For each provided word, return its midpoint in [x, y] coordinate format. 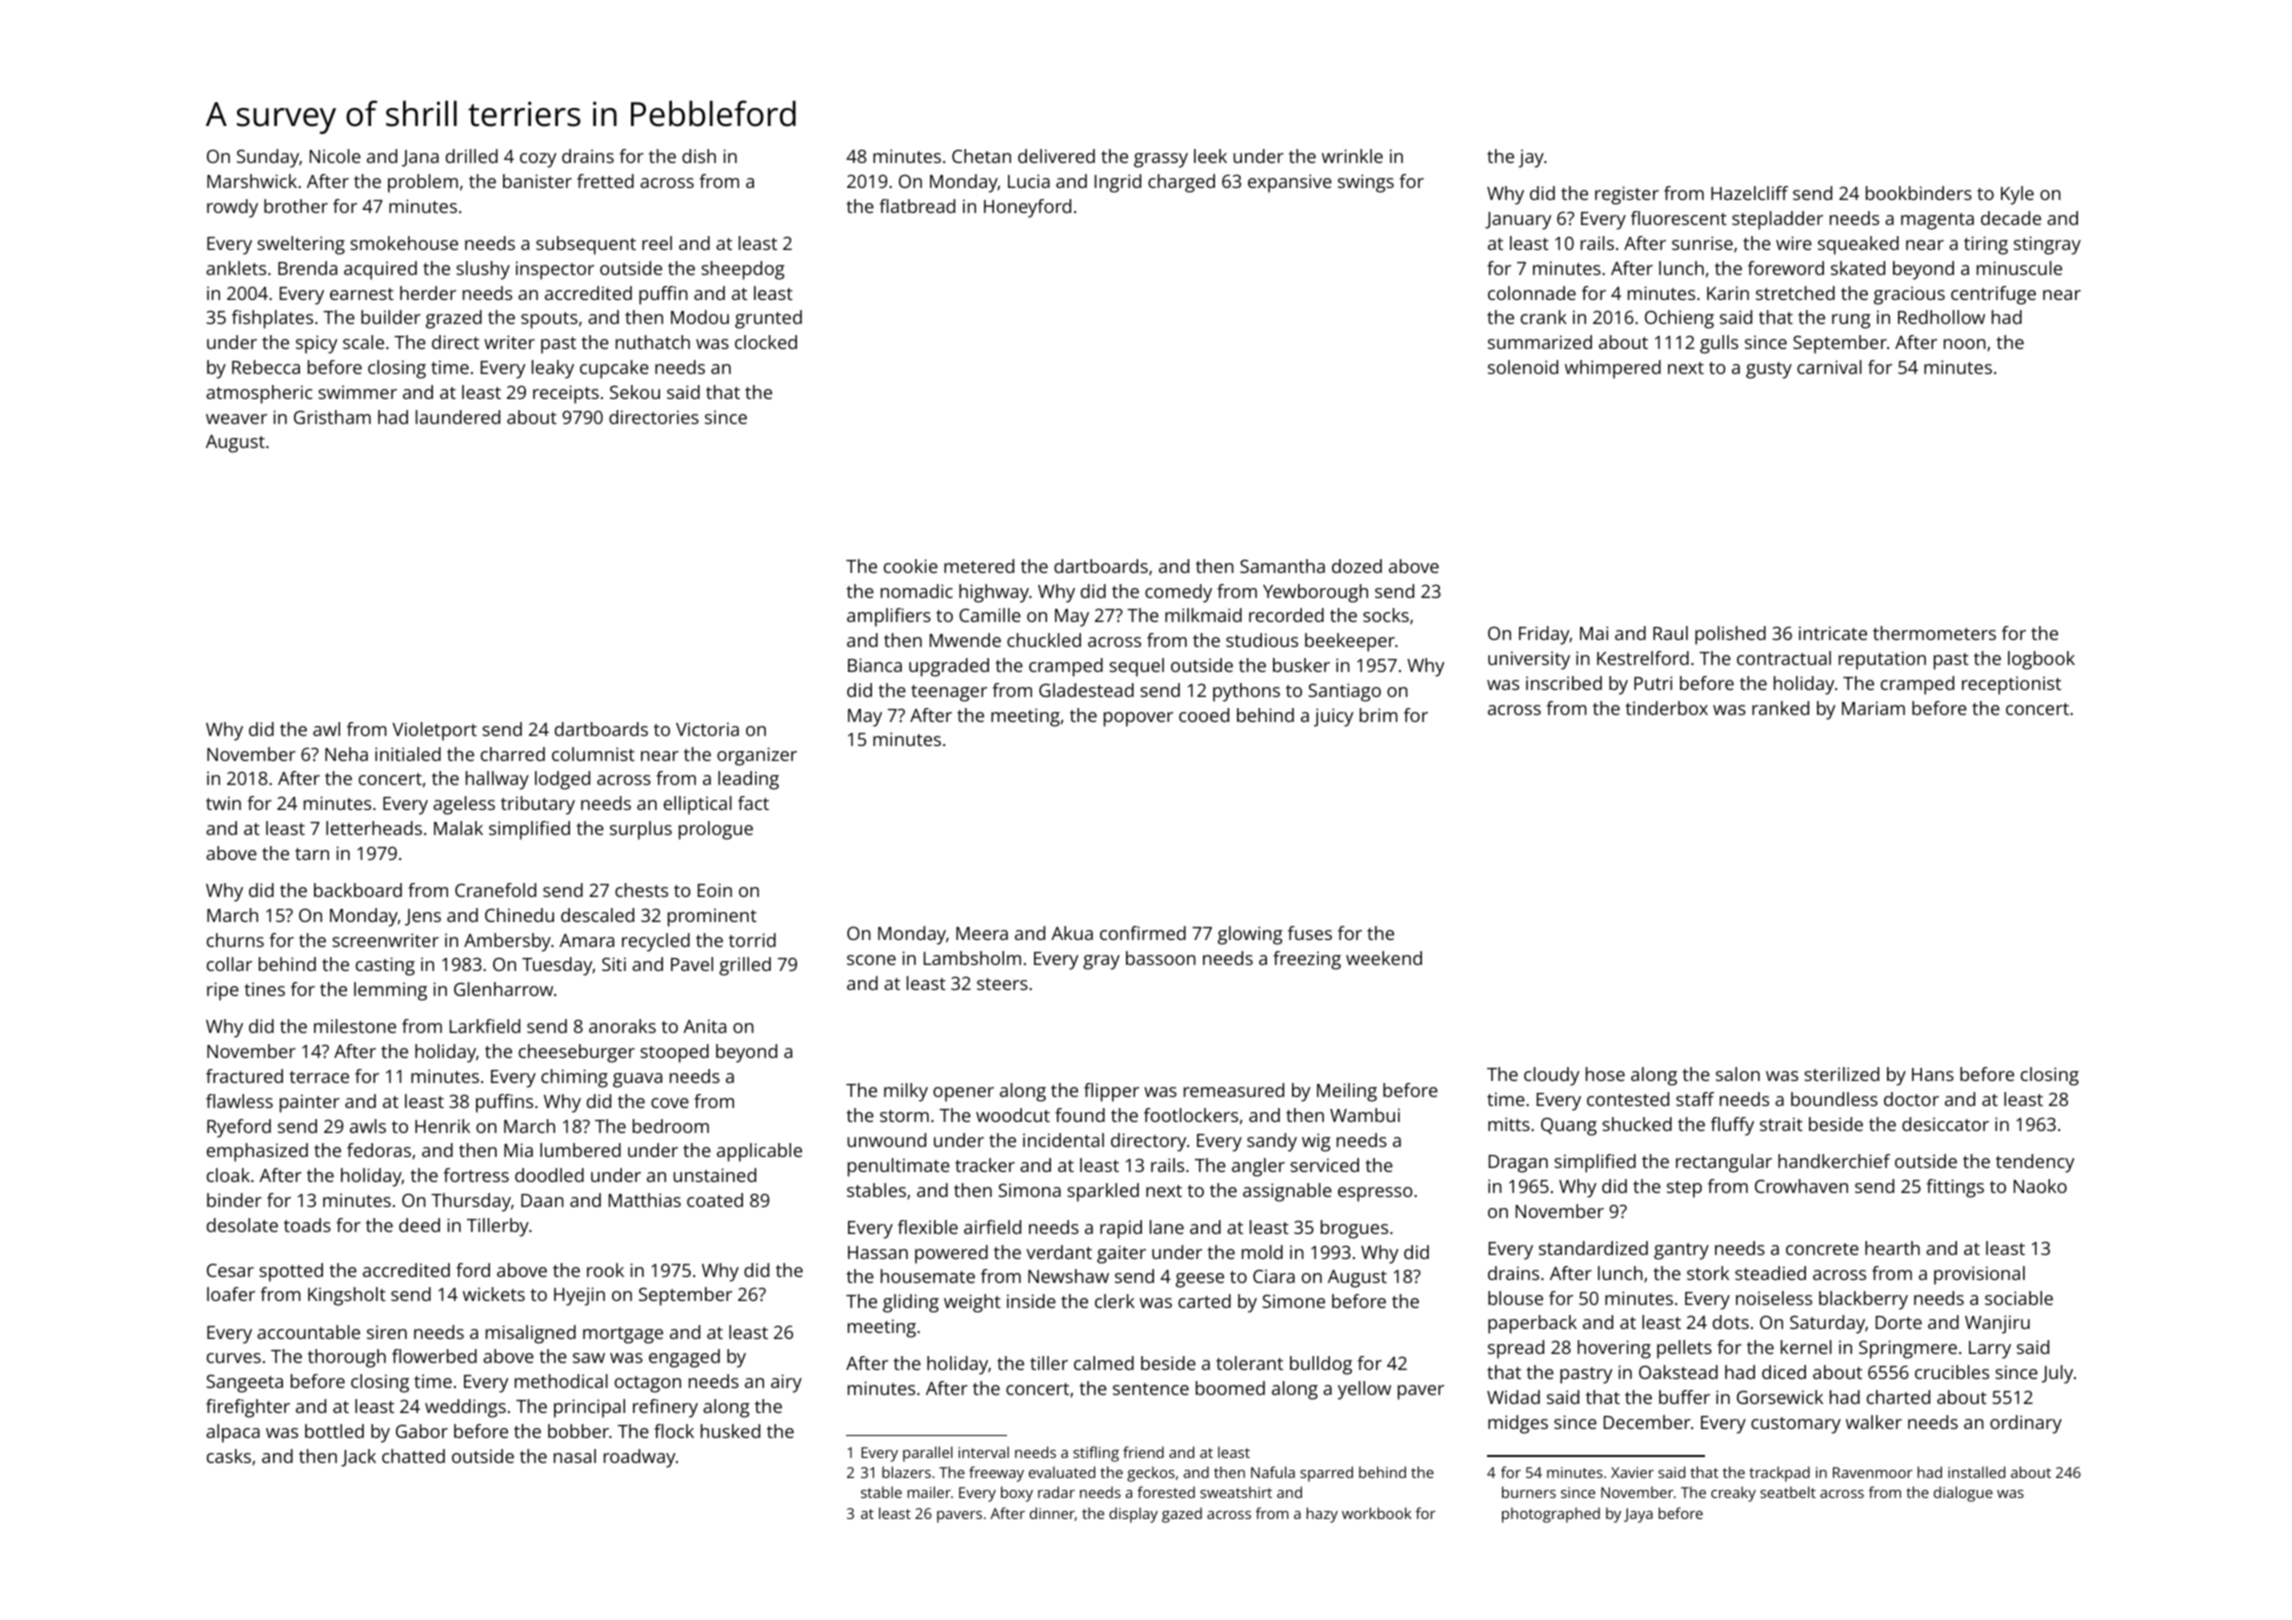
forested [1166, 1492]
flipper [1111, 1092]
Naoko [2040, 1186]
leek [1210, 156]
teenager [949, 693]
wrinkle [1352, 156]
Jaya [1638, 1515]
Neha [346, 754]
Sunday [268, 158]
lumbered [580, 1150]
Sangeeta [244, 1384]
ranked [1780, 708]
